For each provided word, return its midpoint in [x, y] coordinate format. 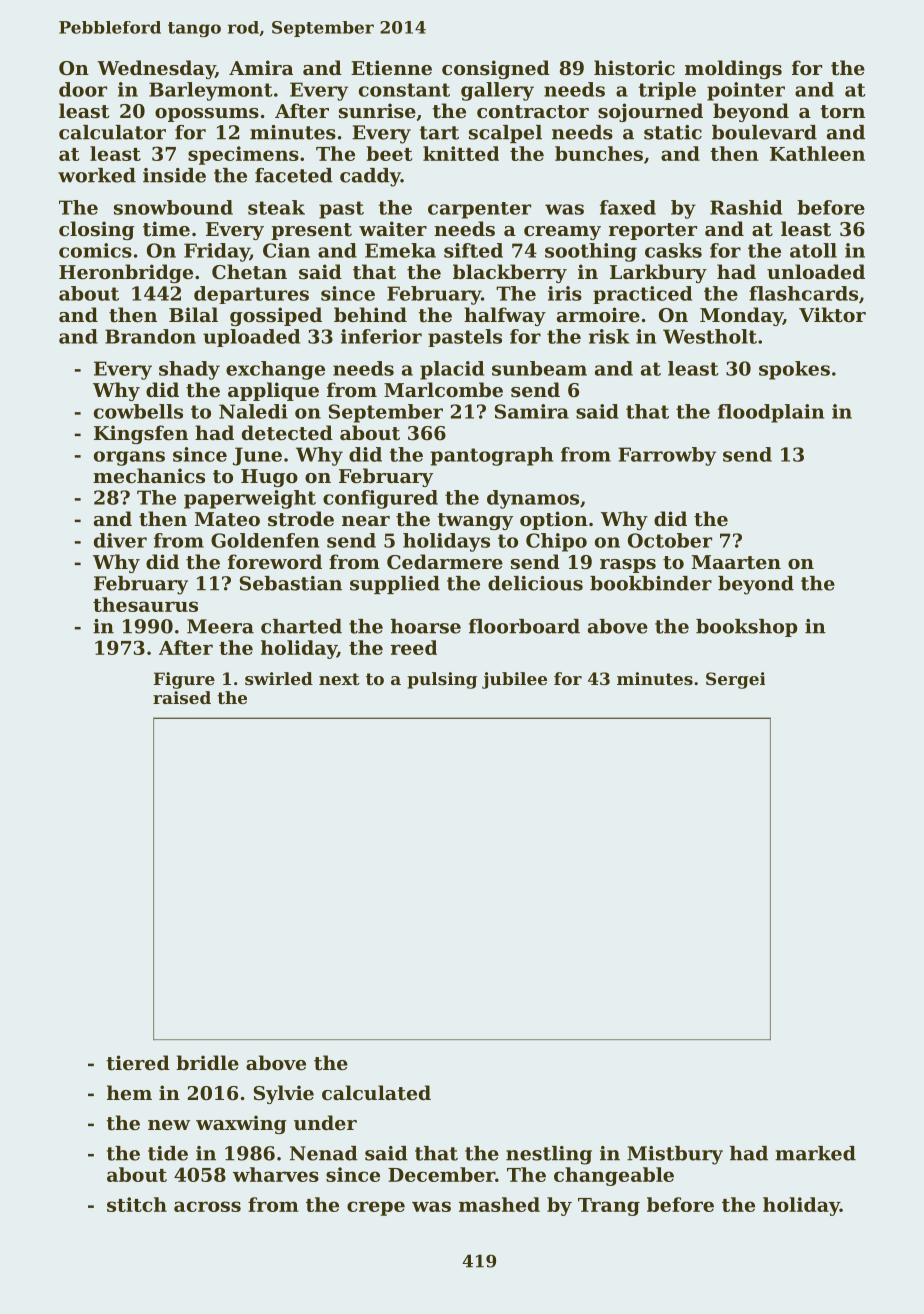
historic [634, 68]
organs [129, 458]
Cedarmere [445, 561]
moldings [733, 69]
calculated [376, 1093]
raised [182, 697]
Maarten [736, 562]
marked [815, 1153]
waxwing [241, 1124]
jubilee [514, 680]
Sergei [735, 680]
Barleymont [211, 91]
